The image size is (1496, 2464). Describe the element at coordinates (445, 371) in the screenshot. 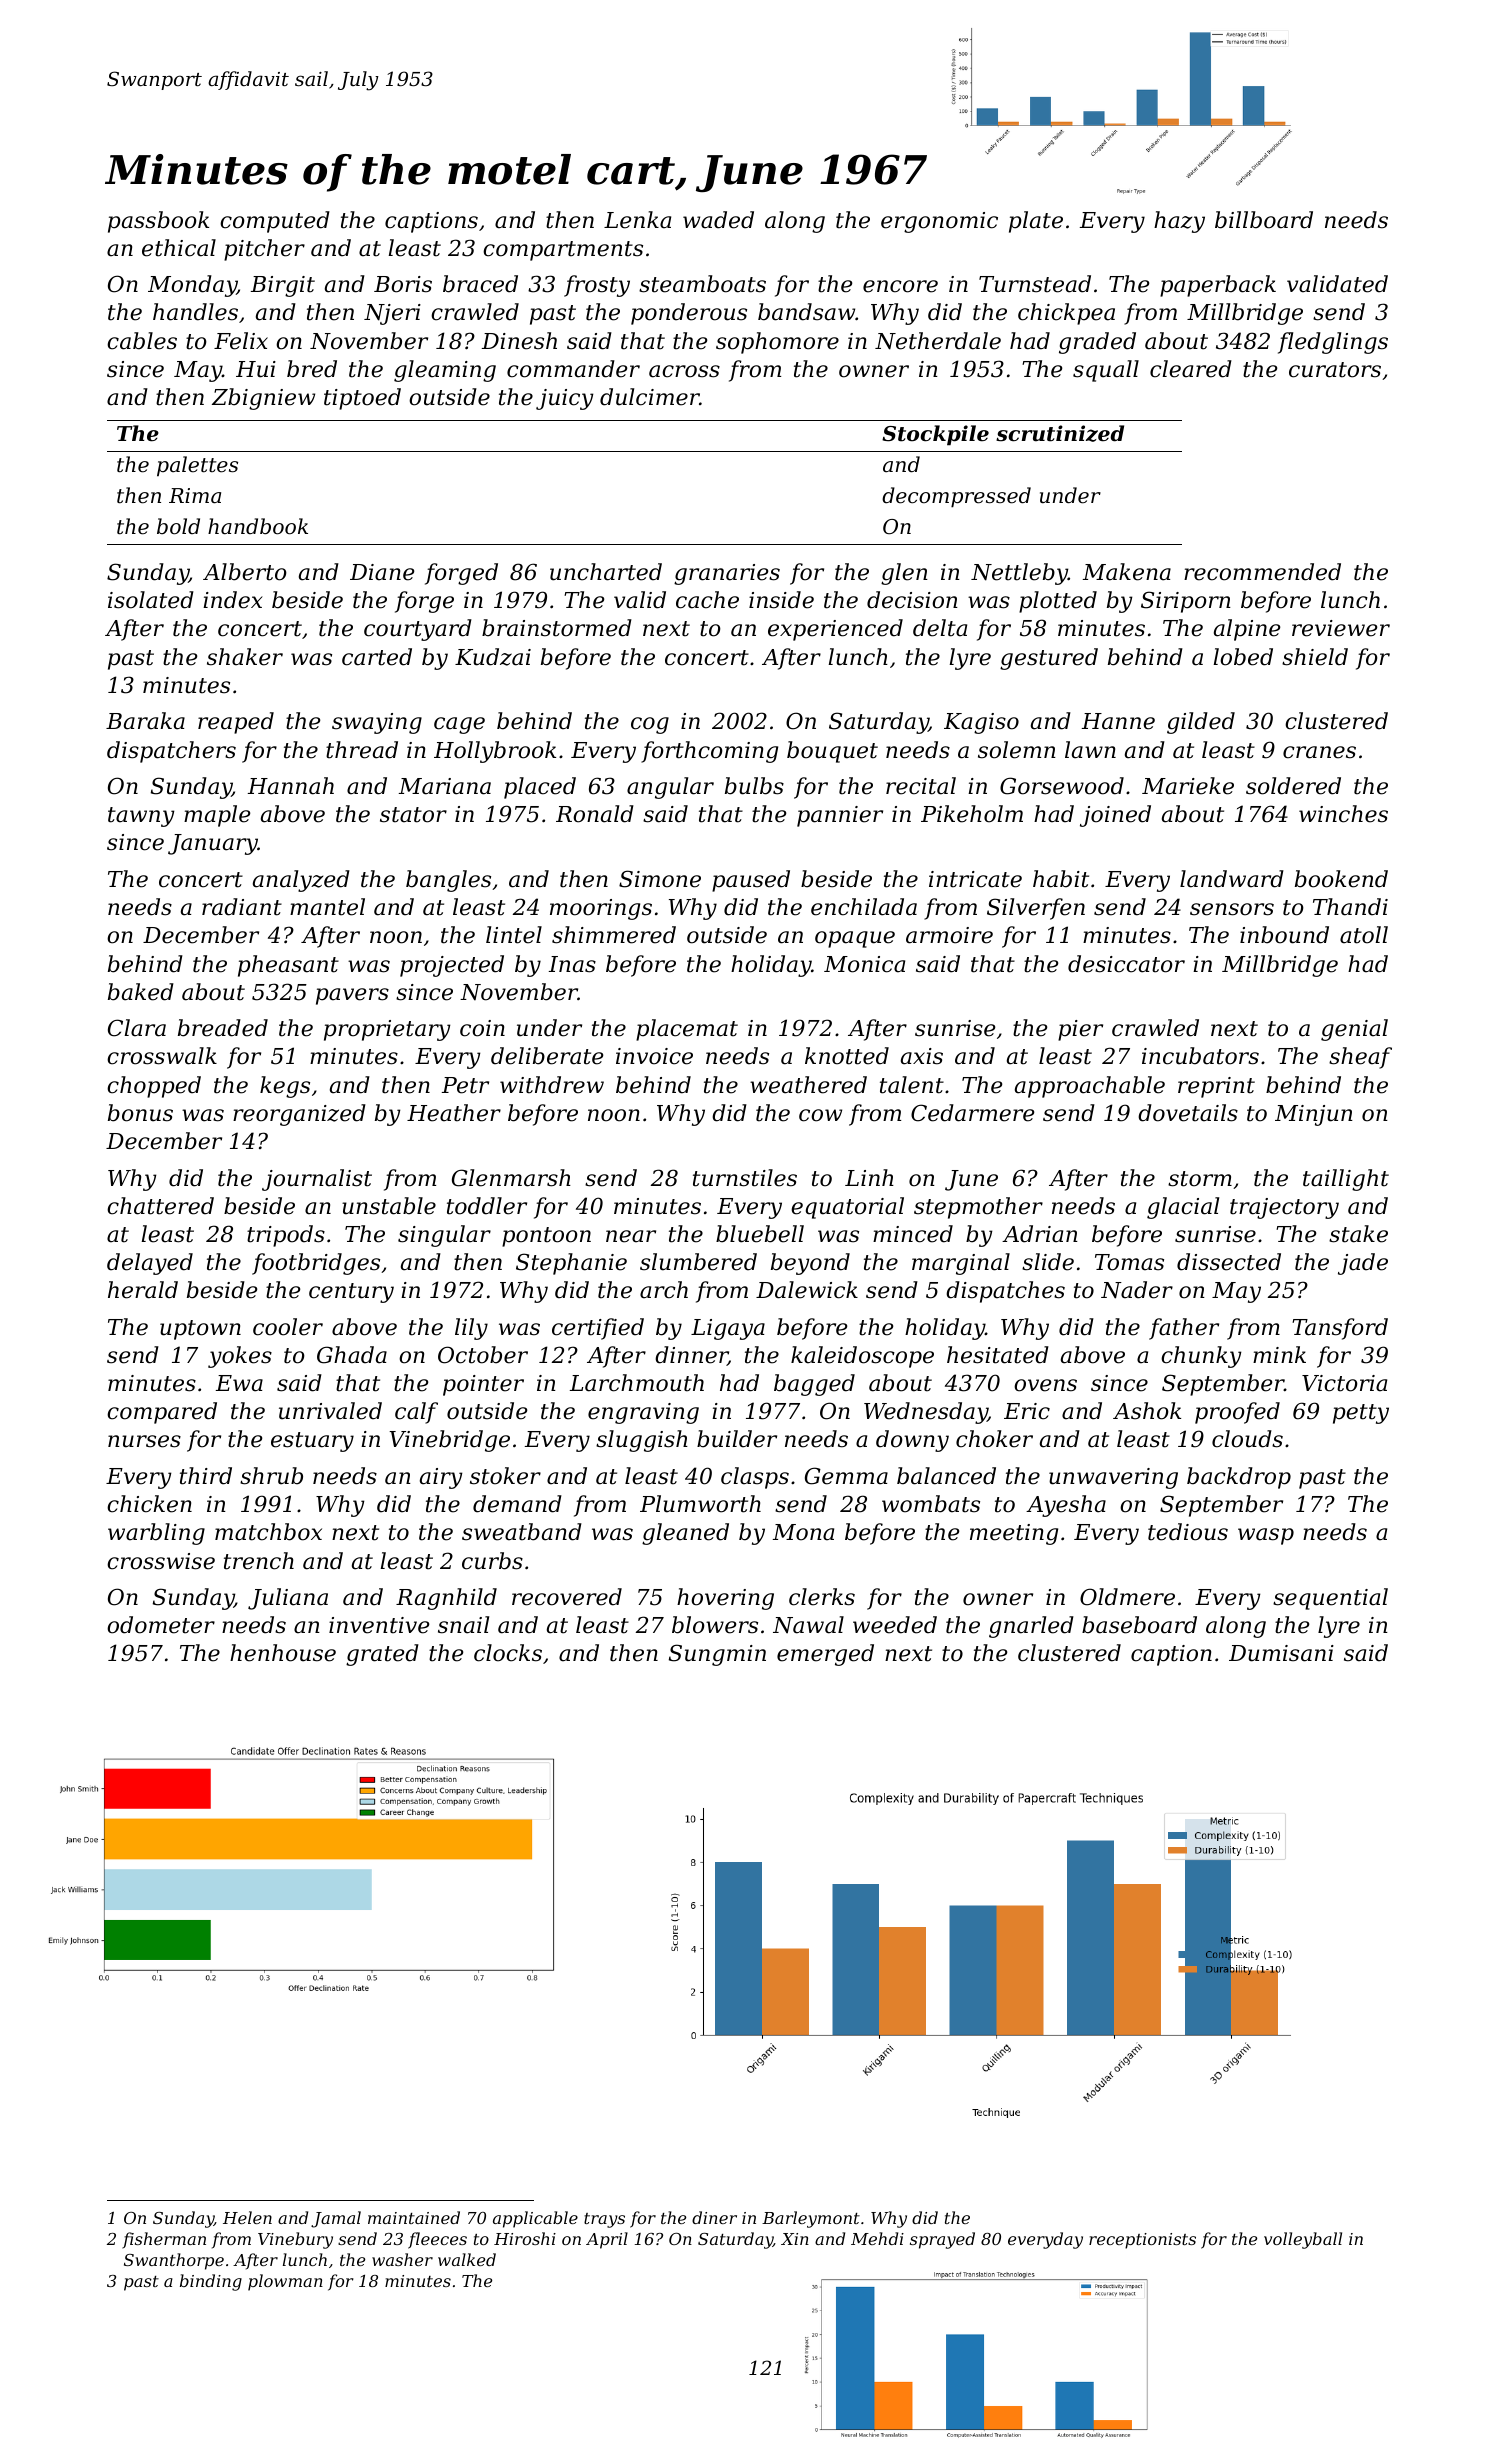

I see `gleaming` at that location.
